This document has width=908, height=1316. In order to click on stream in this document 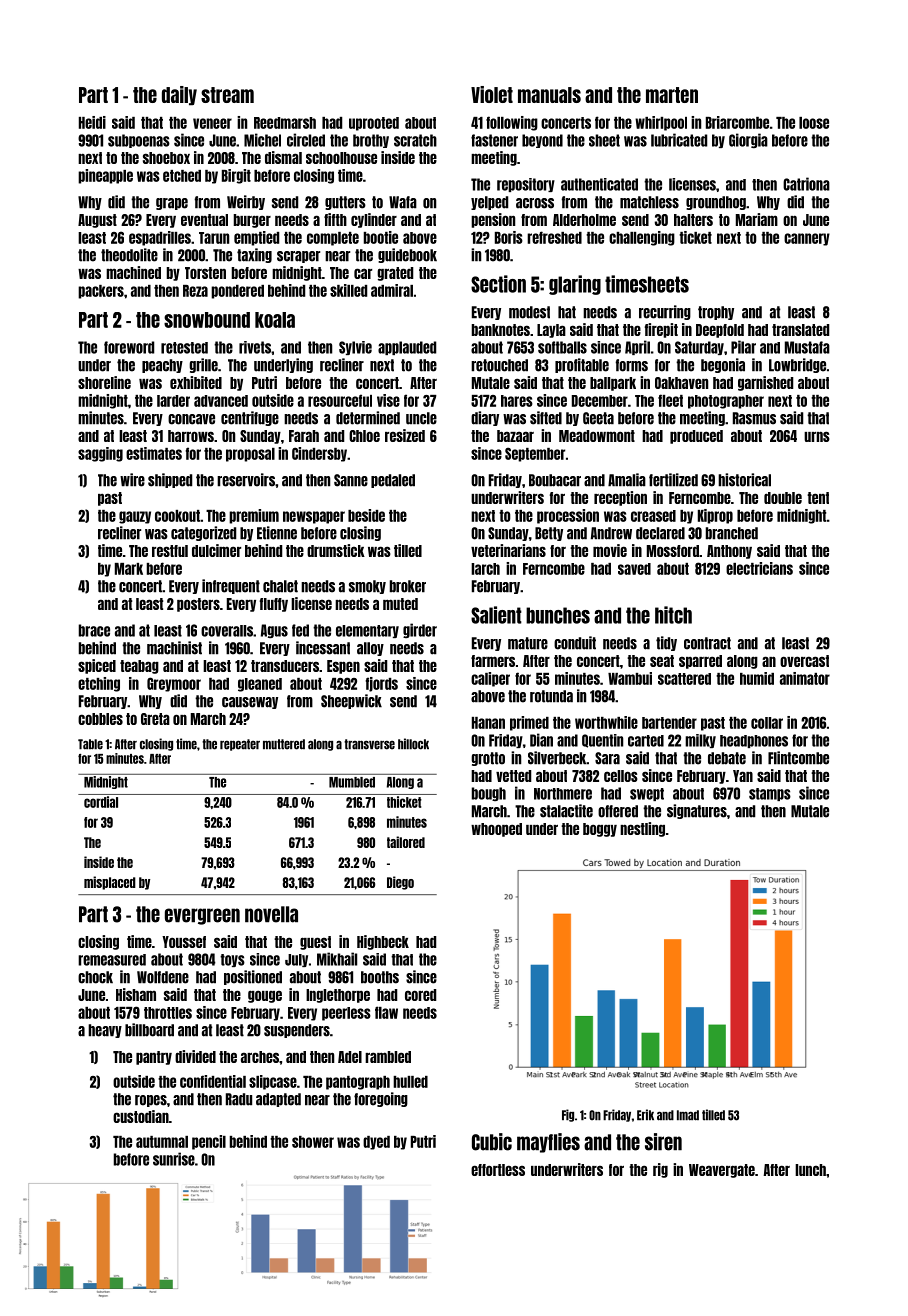, I will do `click(227, 95)`.
